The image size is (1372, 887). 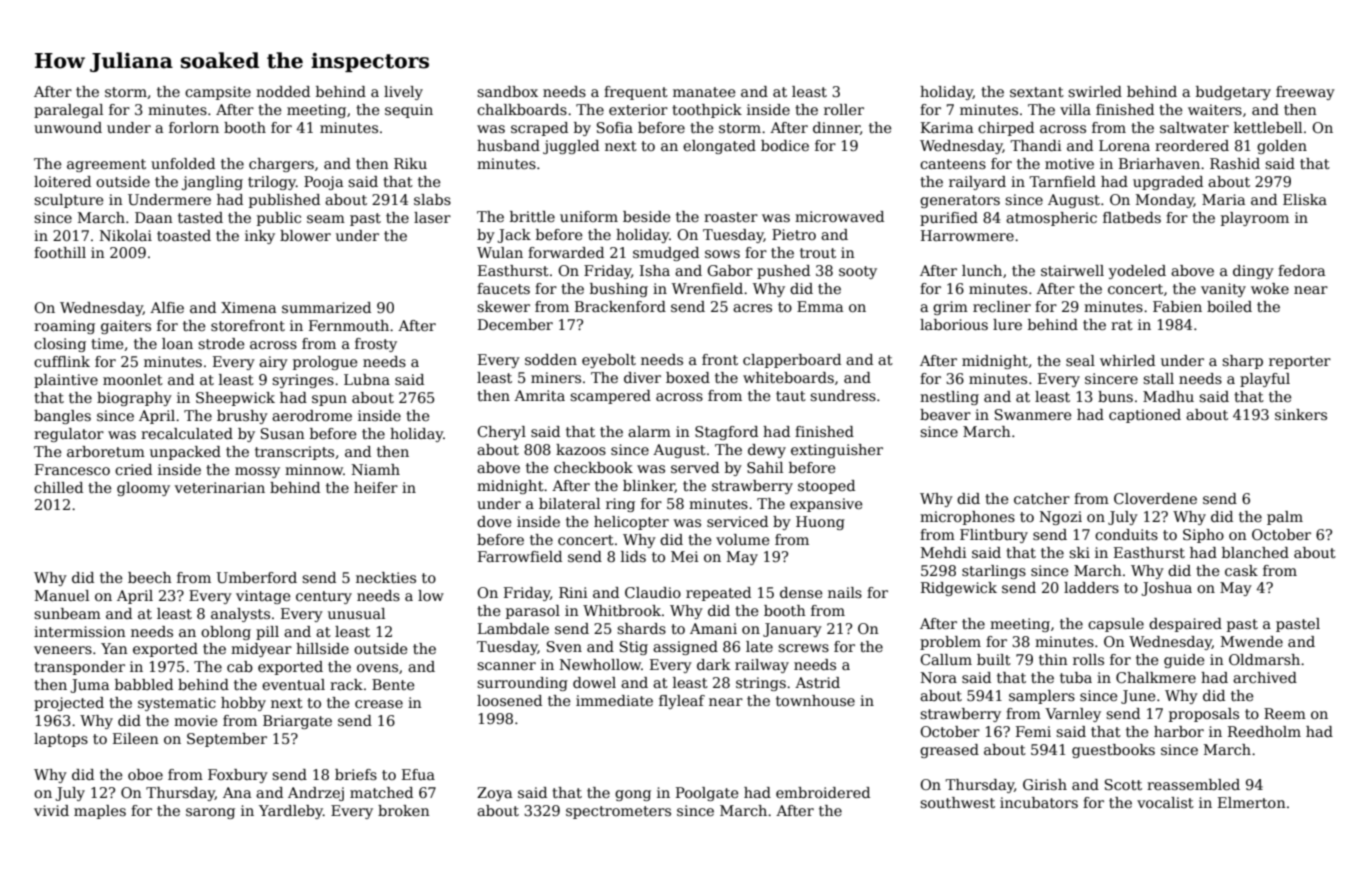 I want to click on Huong, so click(x=820, y=523).
